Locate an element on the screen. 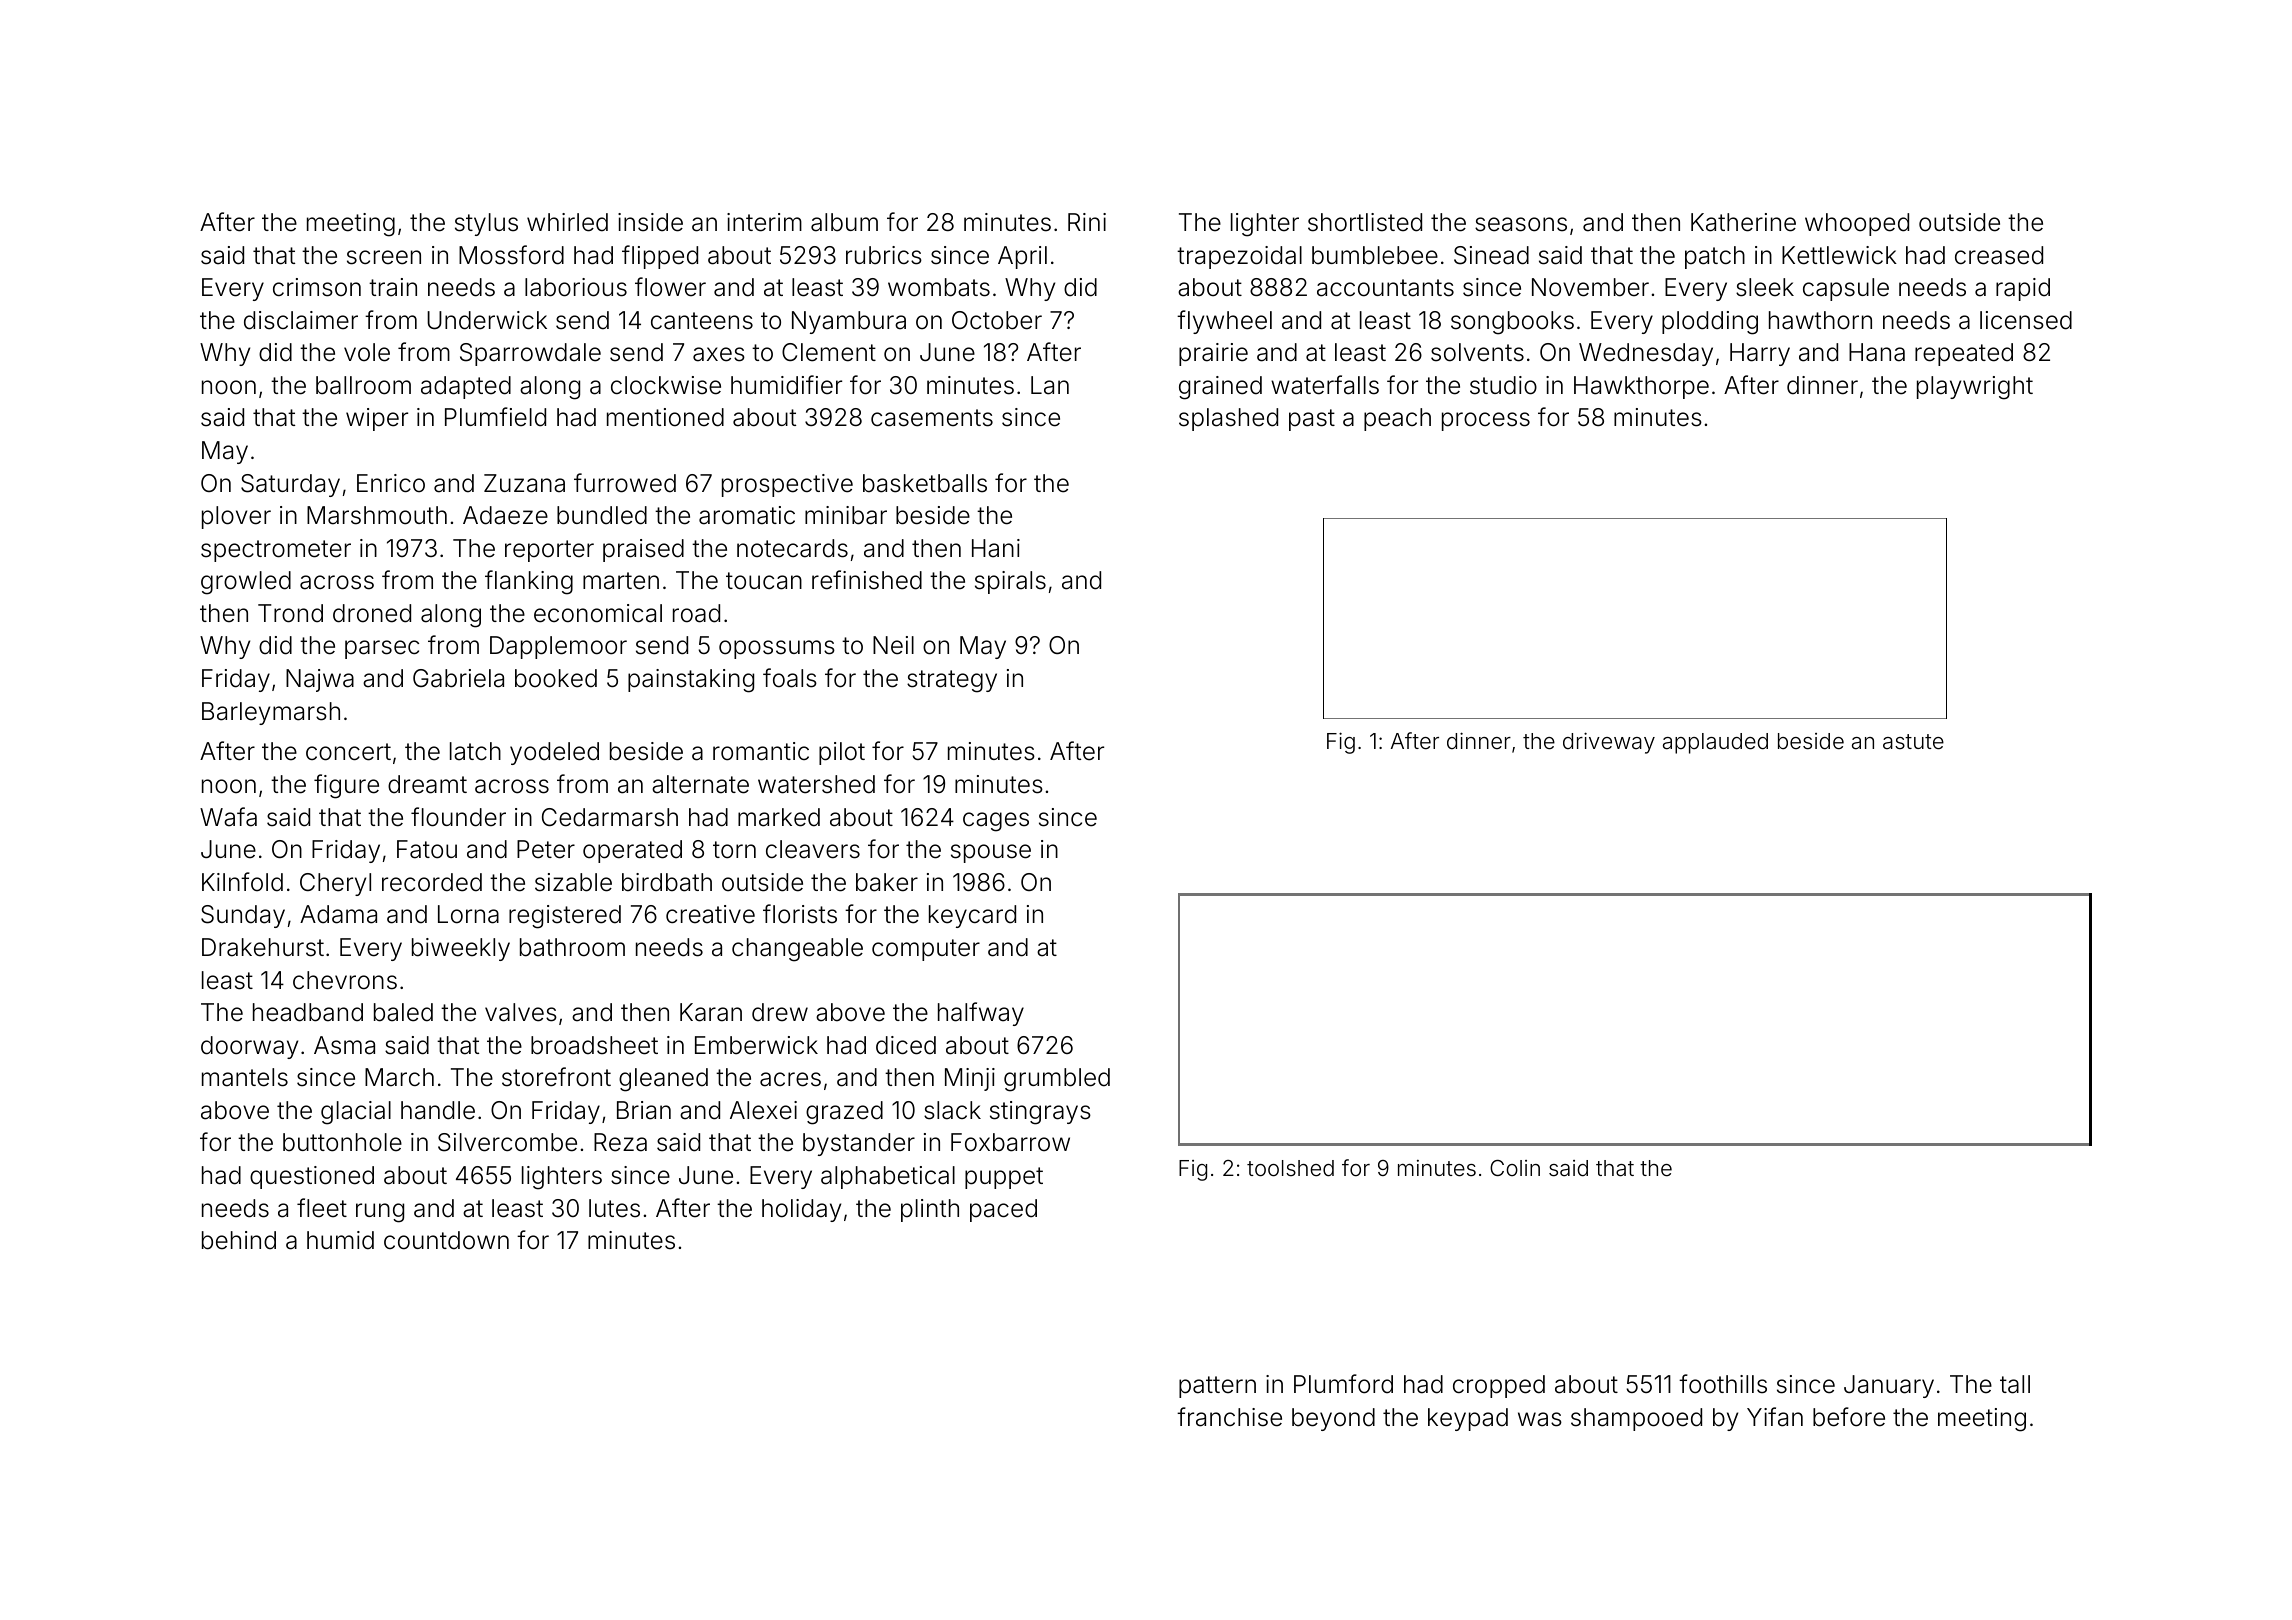  shortlisted is located at coordinates (1365, 222).
